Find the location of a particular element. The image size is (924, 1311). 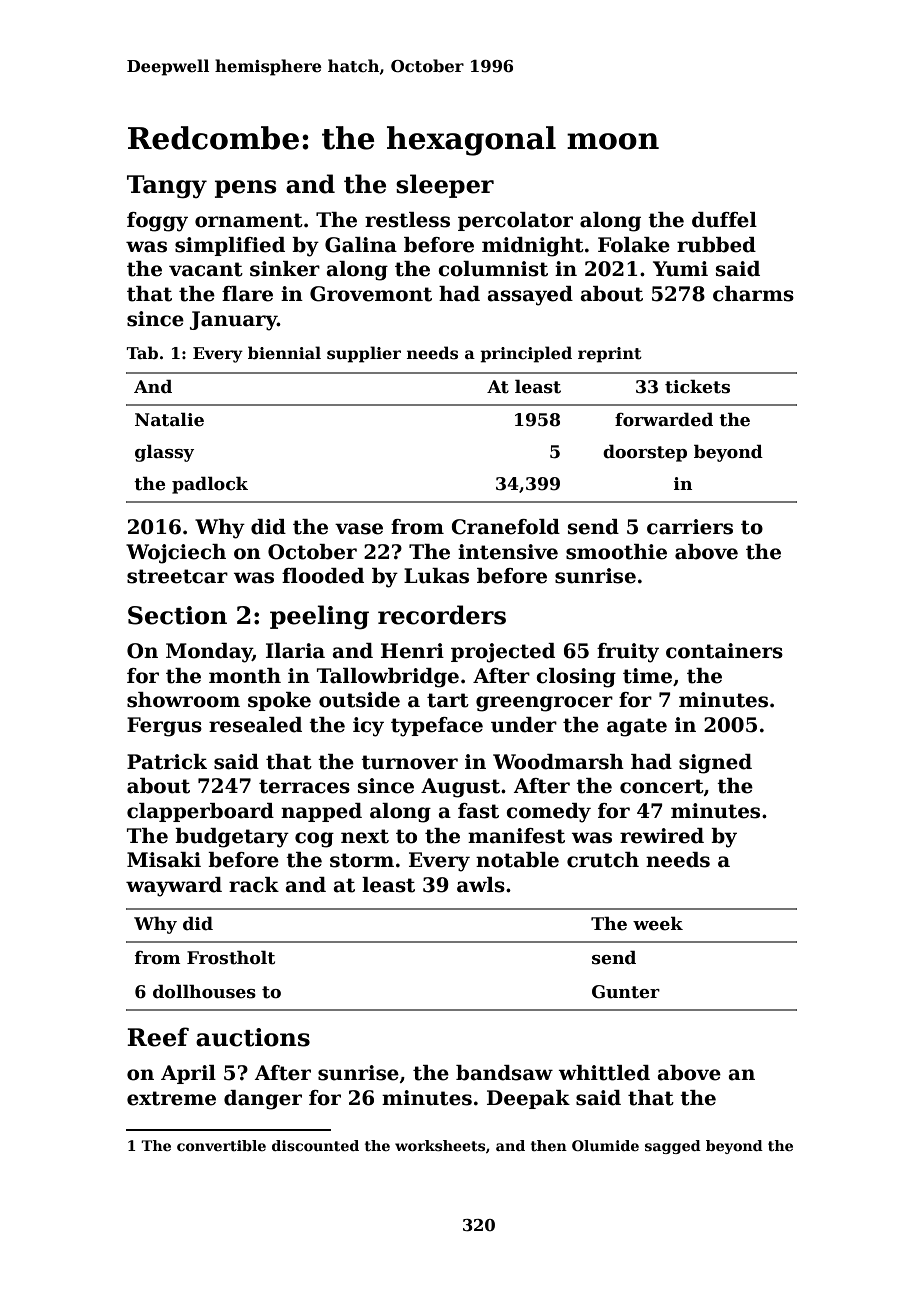

vacant is located at coordinates (206, 269).
